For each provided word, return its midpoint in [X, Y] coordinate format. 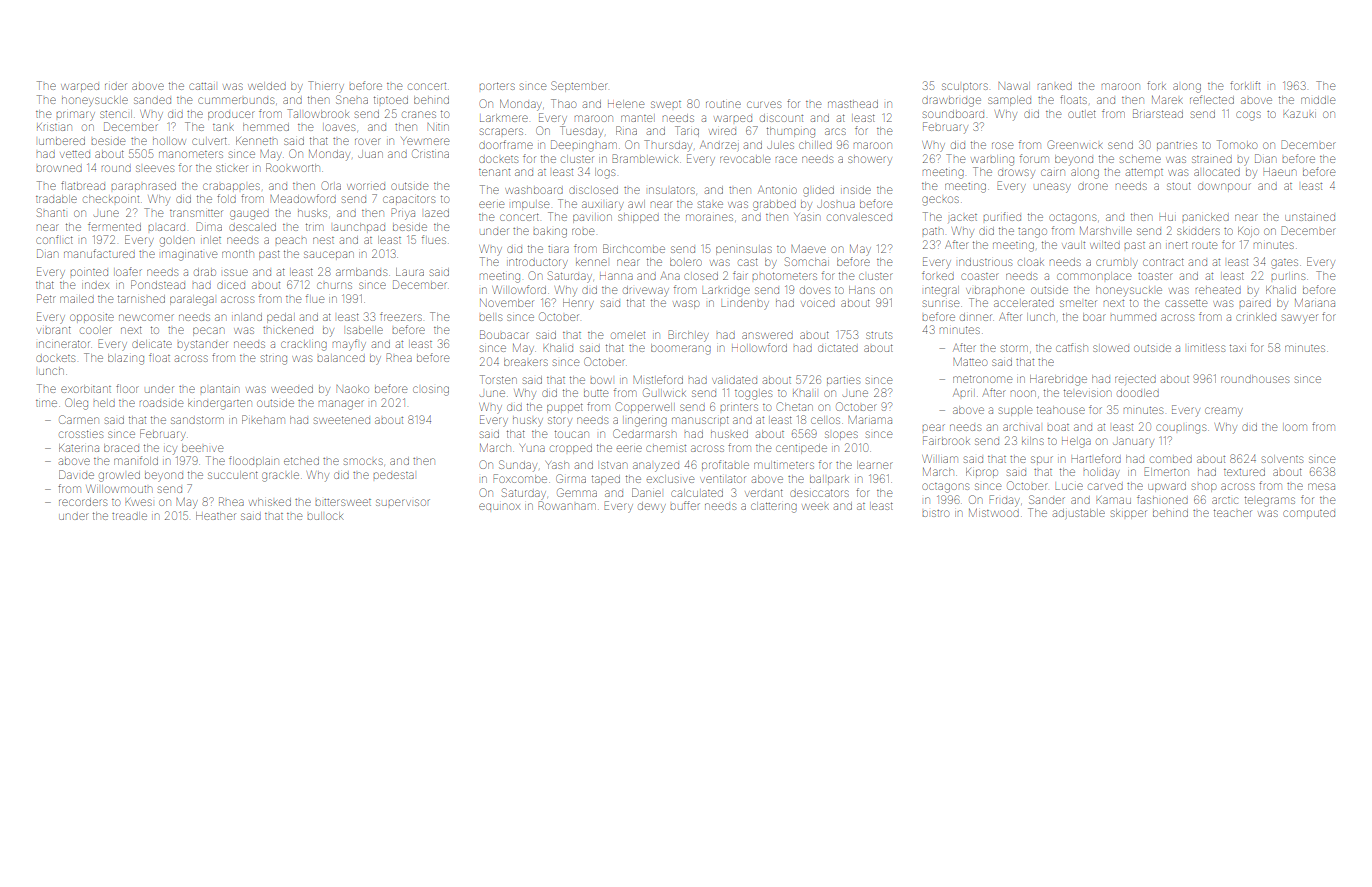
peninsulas [744, 250]
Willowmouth [118, 489]
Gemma [577, 492]
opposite [92, 317]
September [578, 86]
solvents [1282, 459]
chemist [666, 448]
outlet [1082, 114]
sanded [152, 100]
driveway [646, 291]
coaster [979, 276]
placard [167, 227]
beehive [202, 448]
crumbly [1117, 264]
